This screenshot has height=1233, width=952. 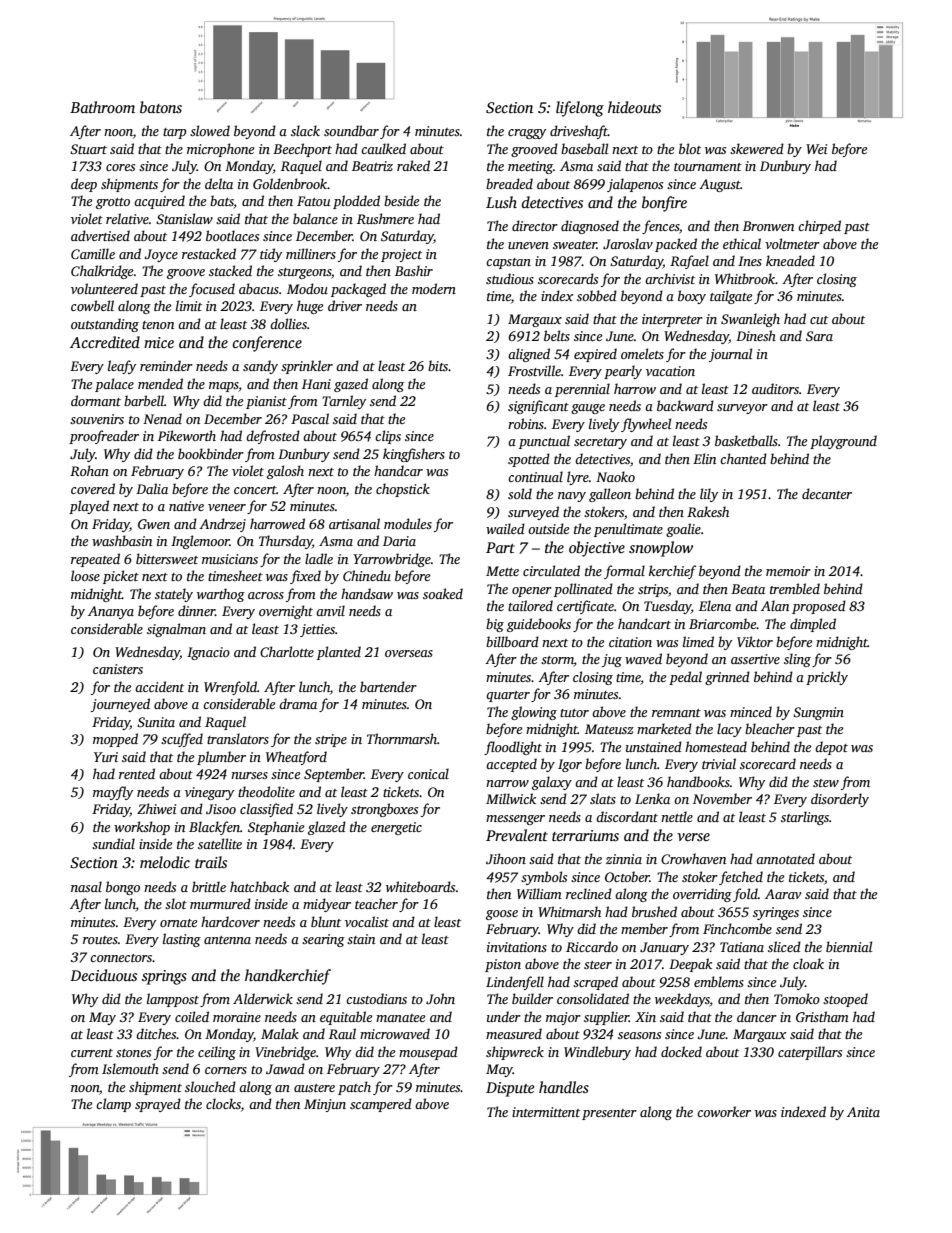 I want to click on clamp, so click(x=113, y=1105).
